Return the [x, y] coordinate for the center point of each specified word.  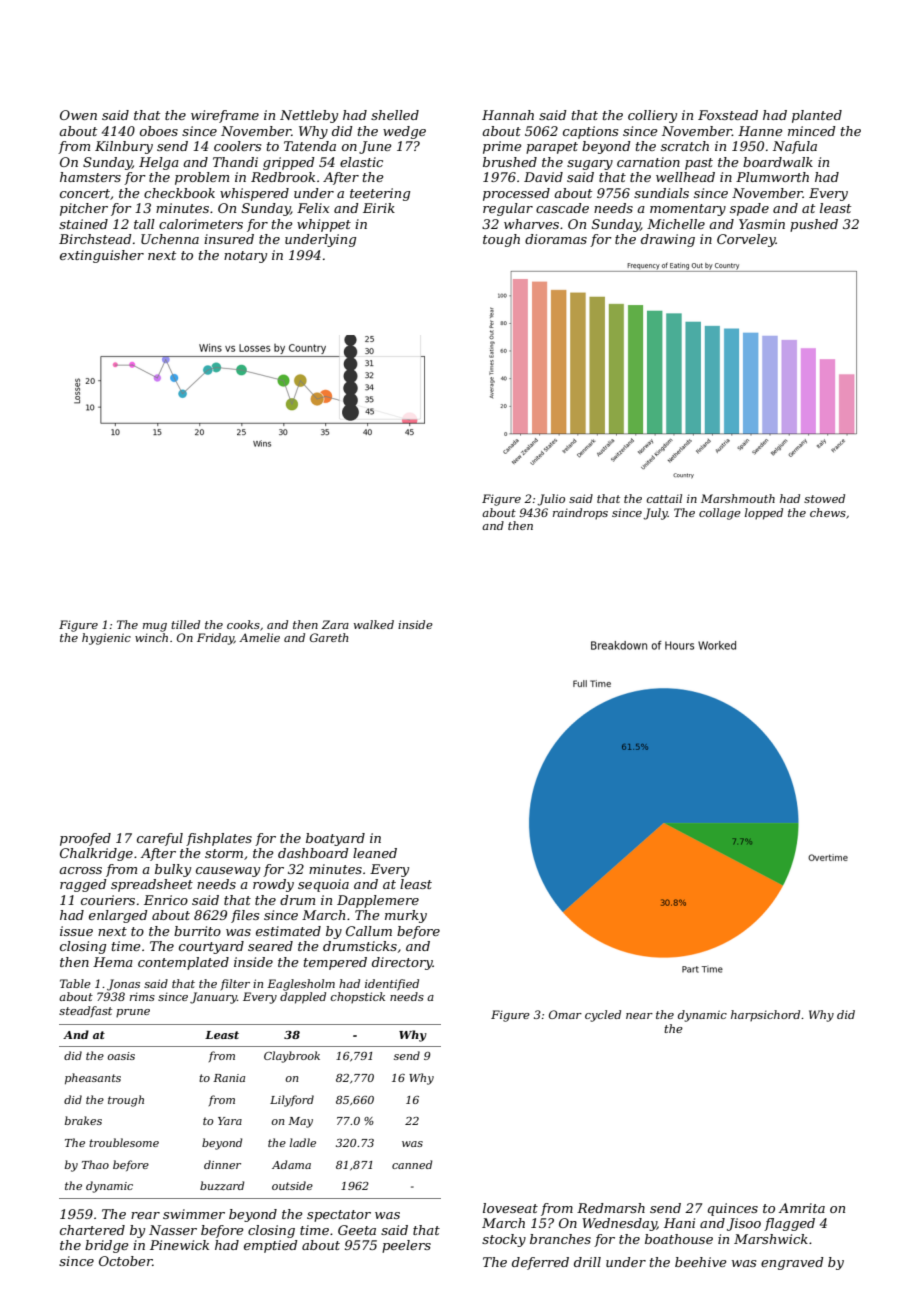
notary [245, 257]
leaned [375, 853]
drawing [668, 240]
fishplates [219, 839]
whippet [324, 225]
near [639, 1016]
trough [126, 1101]
